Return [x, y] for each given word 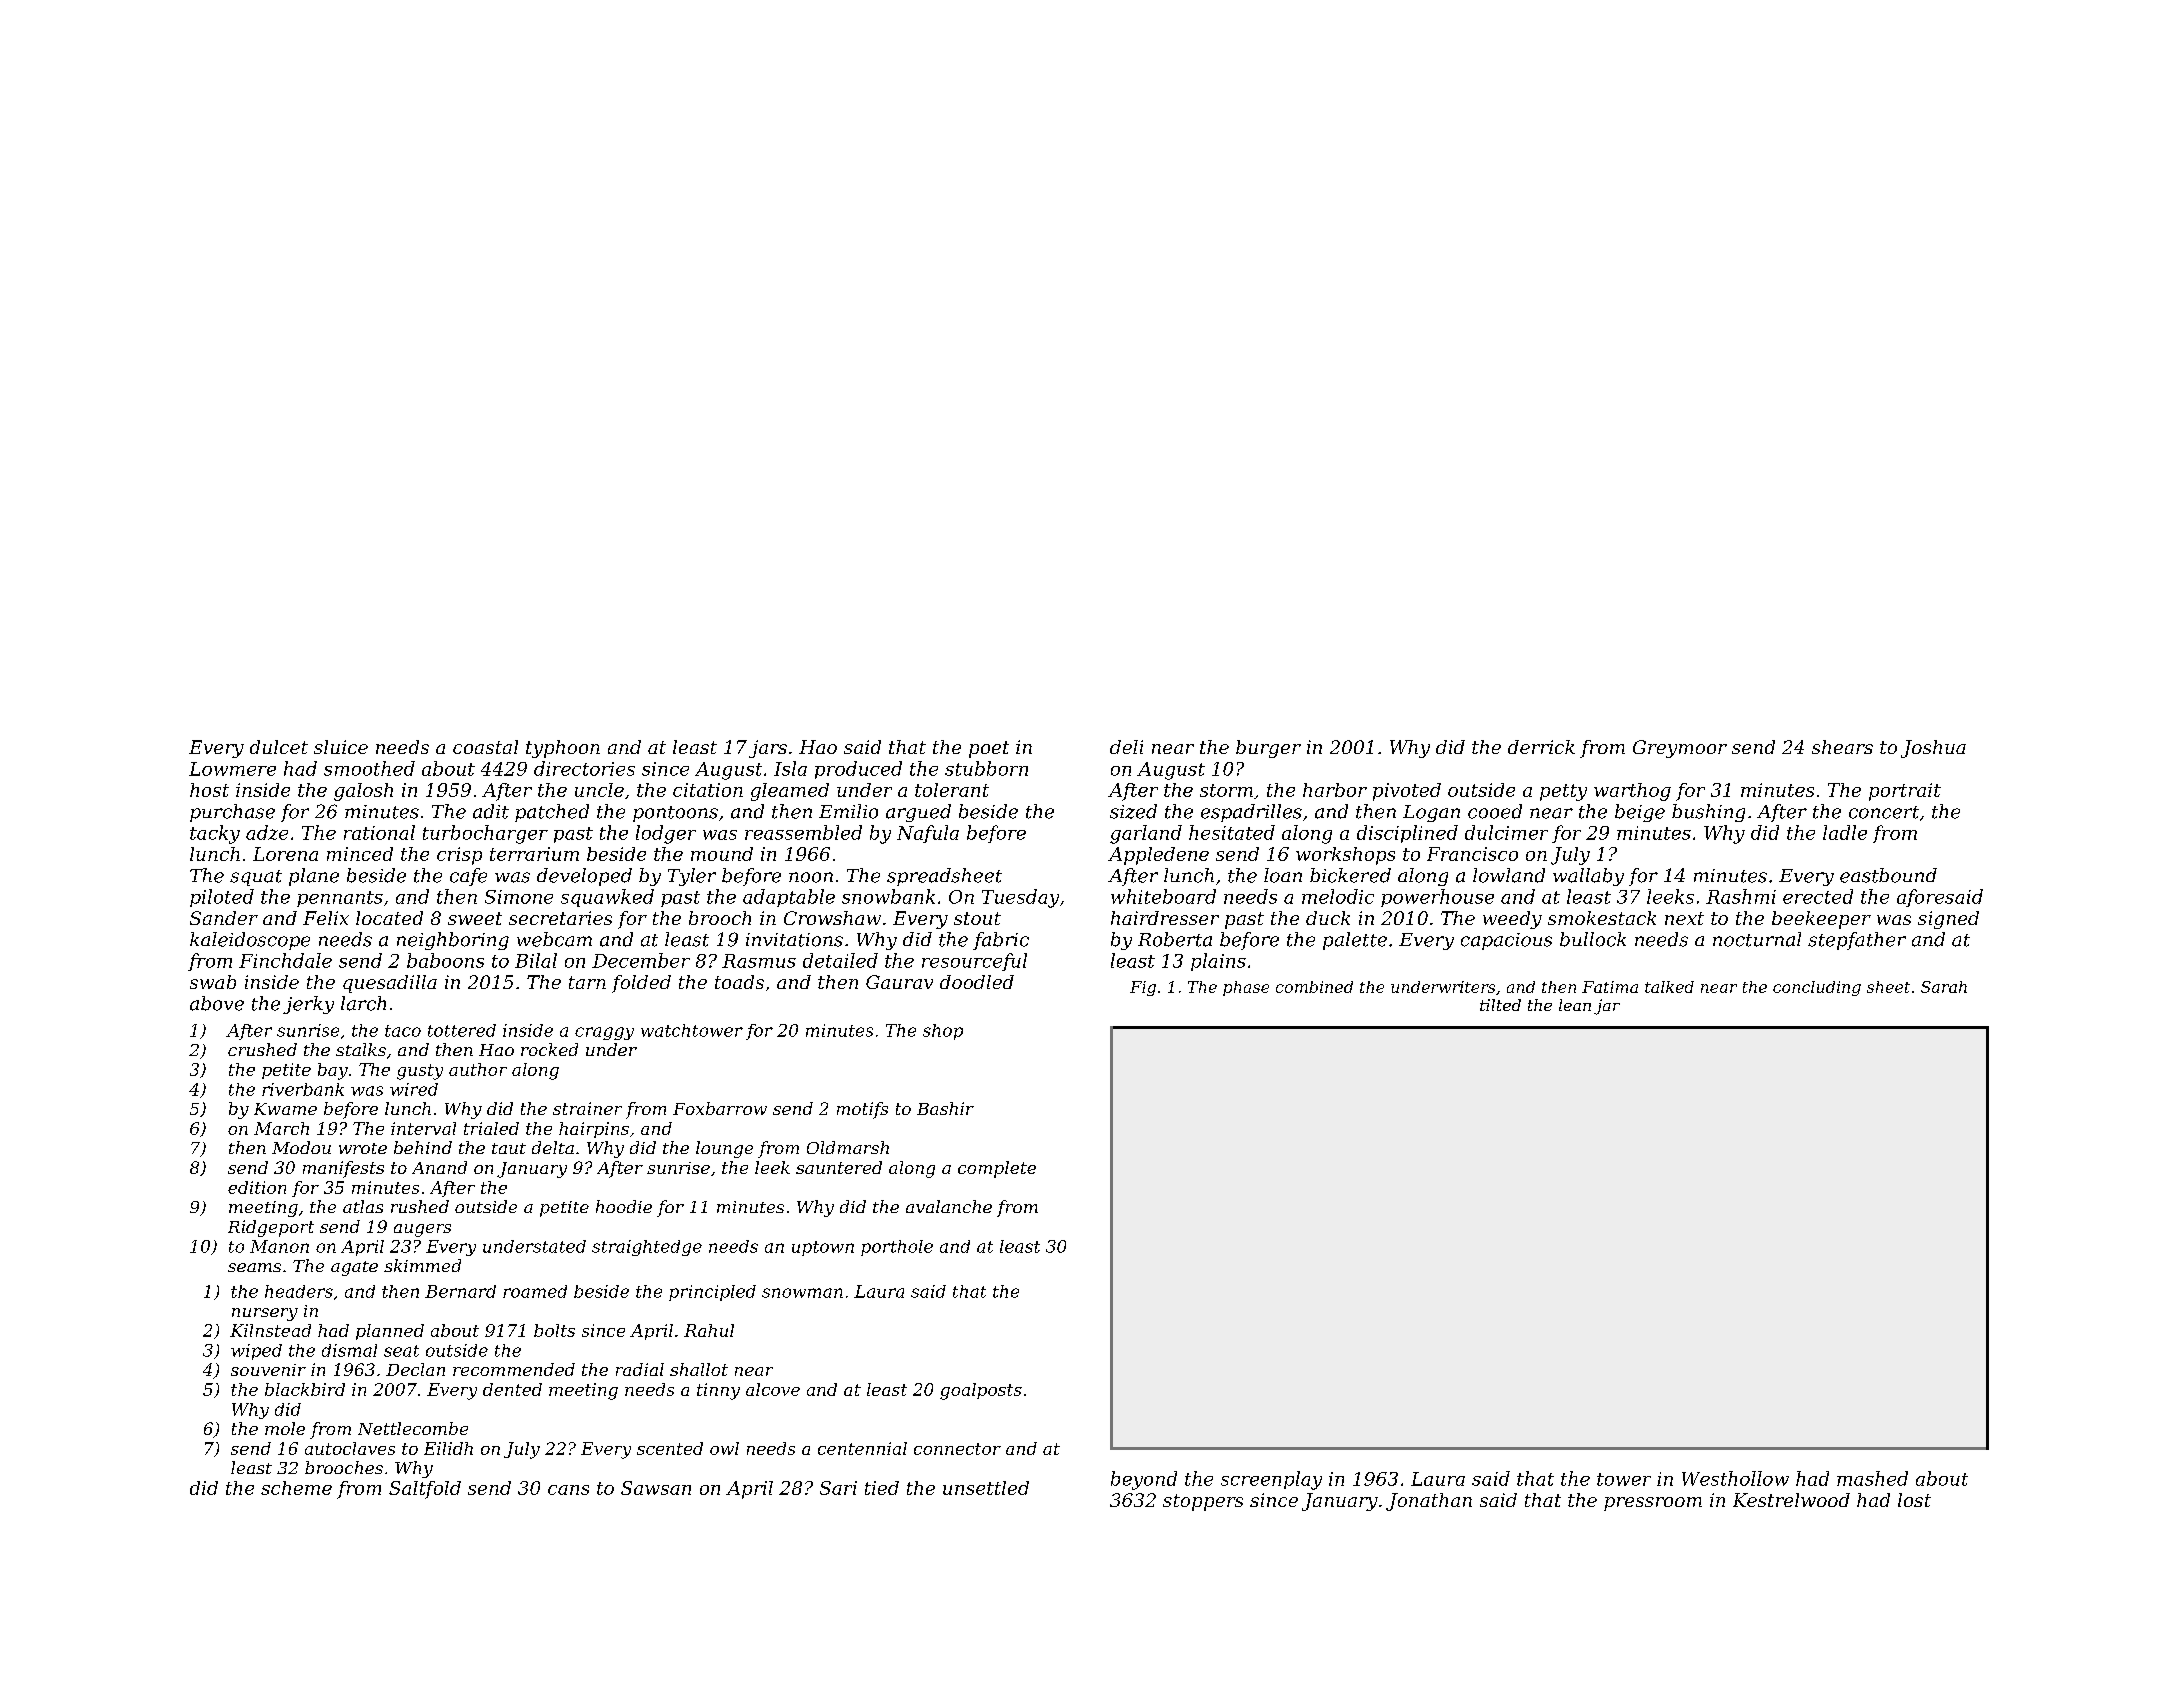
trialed [491, 1128]
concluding [1817, 988]
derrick [1541, 747]
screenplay [1271, 1480]
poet [989, 749]
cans [568, 1490]
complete [997, 1169]
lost [1914, 1500]
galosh [363, 792]
